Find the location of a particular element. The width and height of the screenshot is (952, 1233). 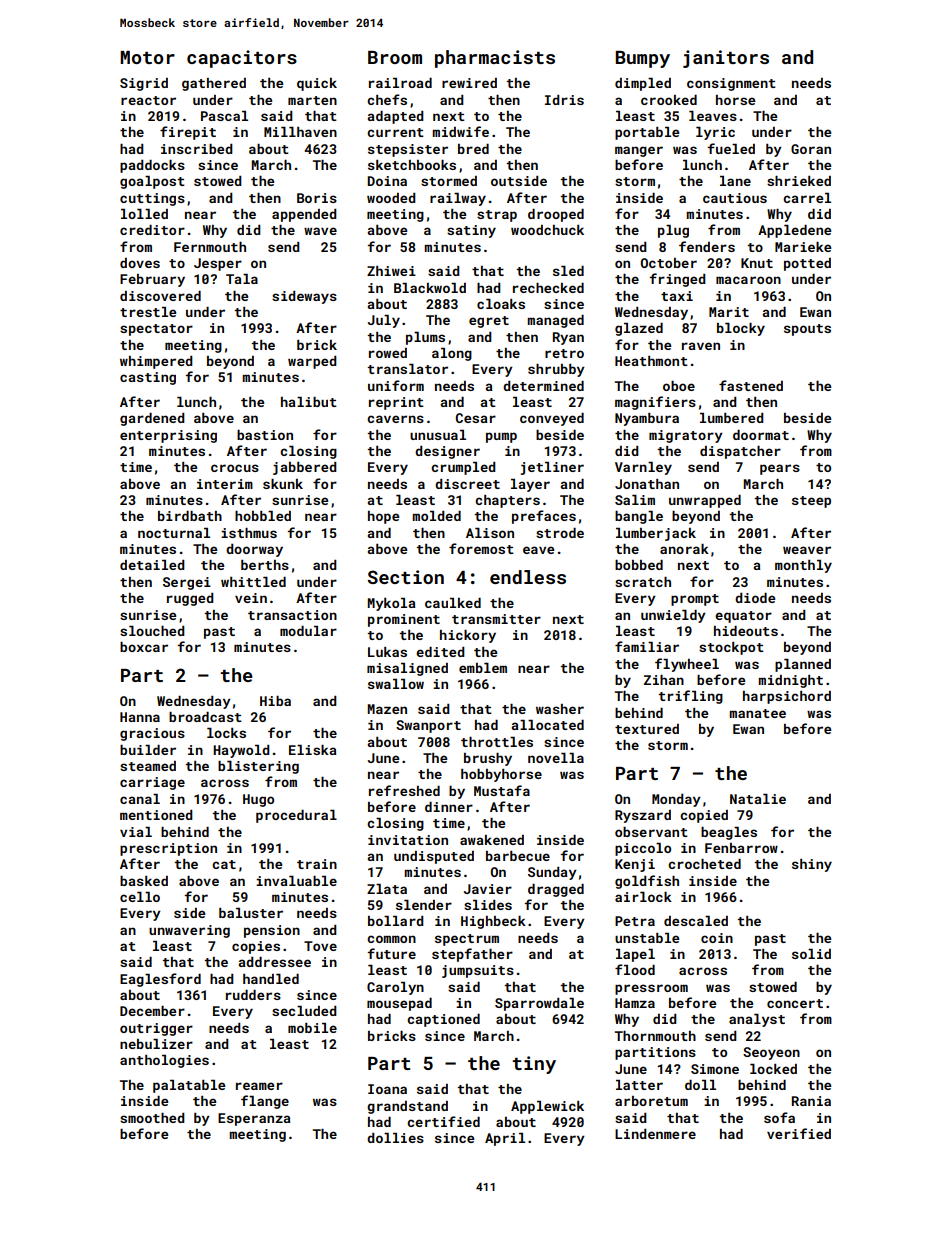

potted is located at coordinates (807, 264).
